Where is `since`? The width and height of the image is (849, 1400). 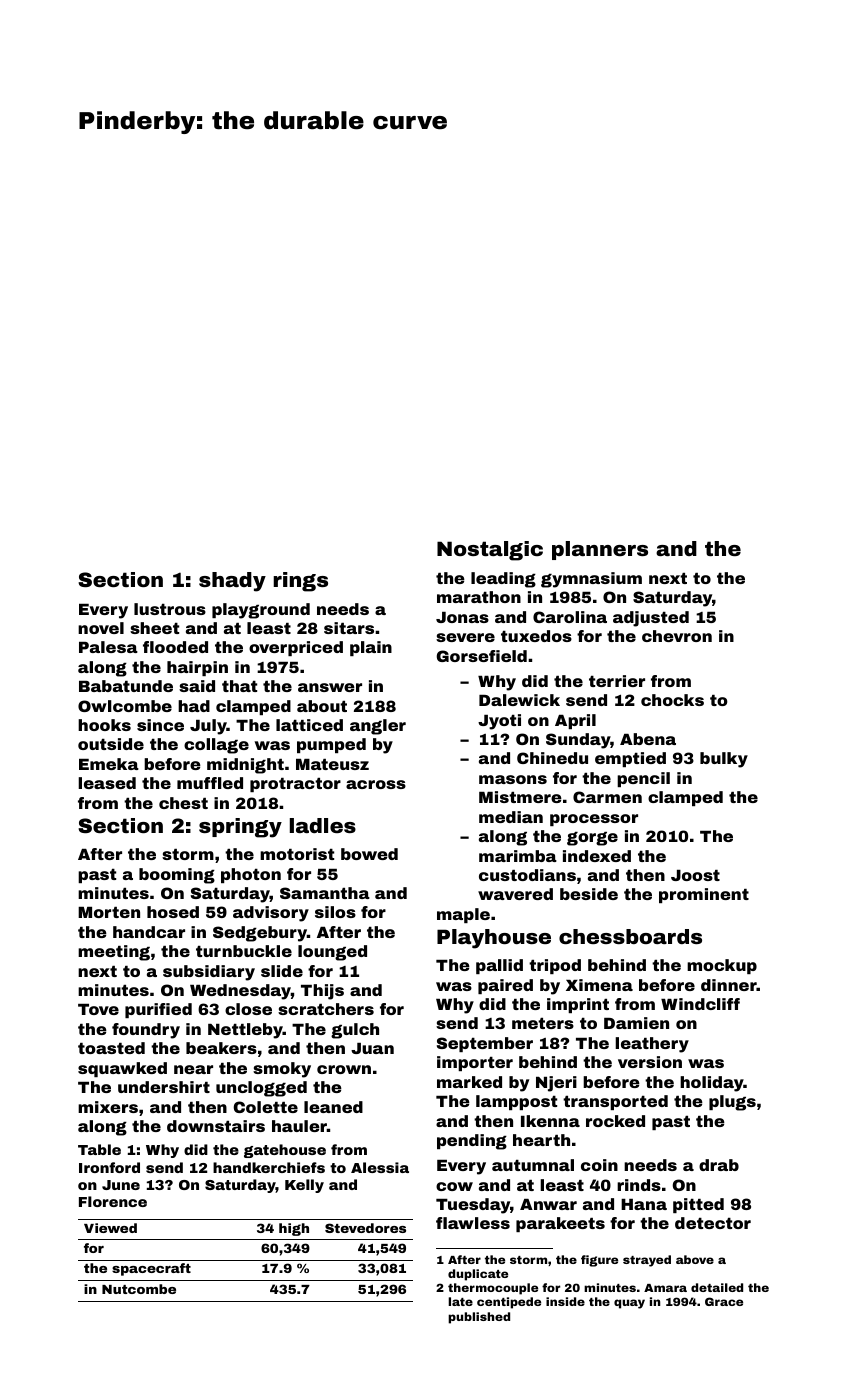 since is located at coordinates (160, 725).
